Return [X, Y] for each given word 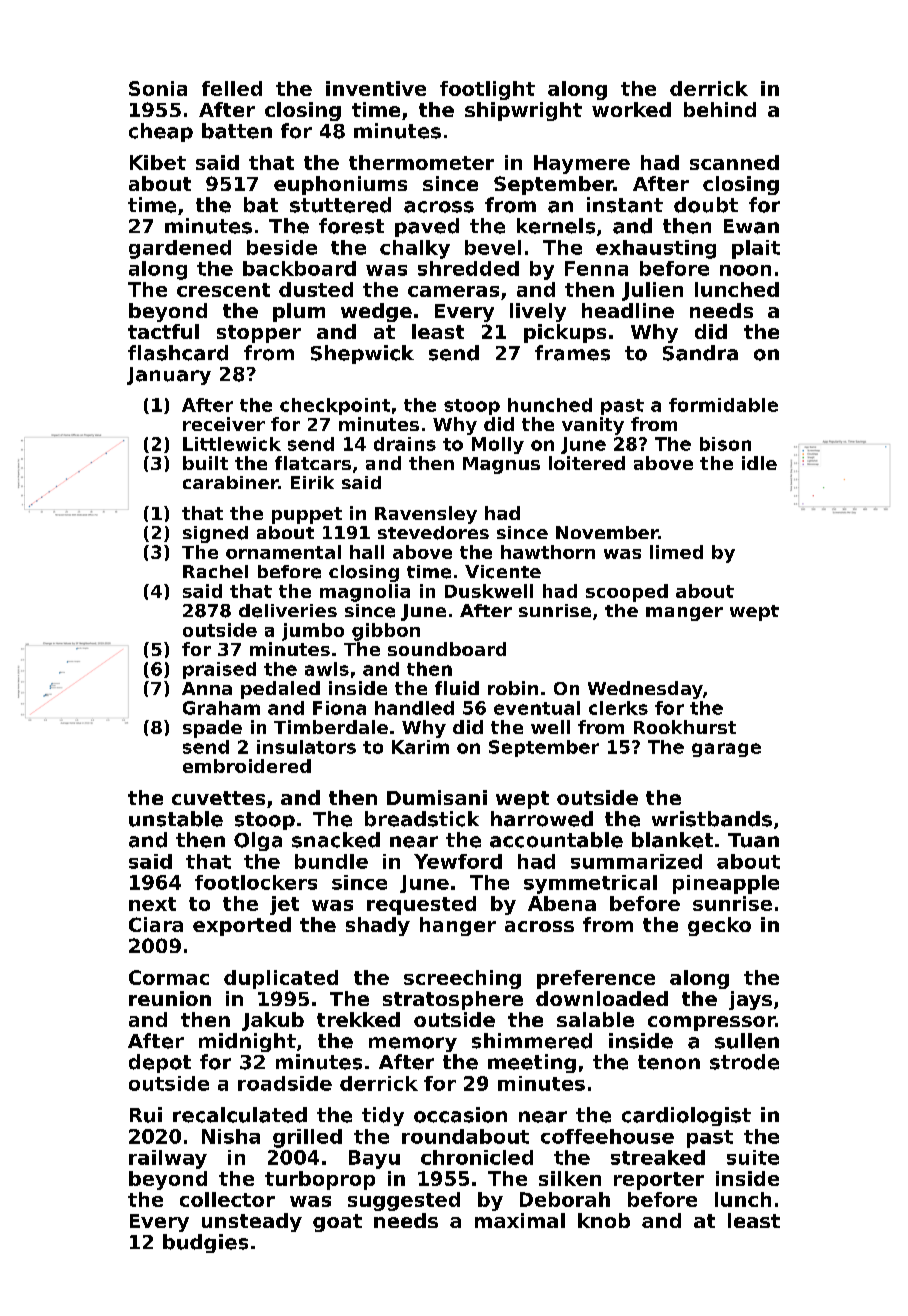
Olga [258, 841]
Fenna [596, 268]
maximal [520, 1220]
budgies [205, 1243]
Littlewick [232, 444]
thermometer [421, 162]
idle [759, 463]
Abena [562, 903]
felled [232, 88]
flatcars [313, 463]
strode [744, 1062]
